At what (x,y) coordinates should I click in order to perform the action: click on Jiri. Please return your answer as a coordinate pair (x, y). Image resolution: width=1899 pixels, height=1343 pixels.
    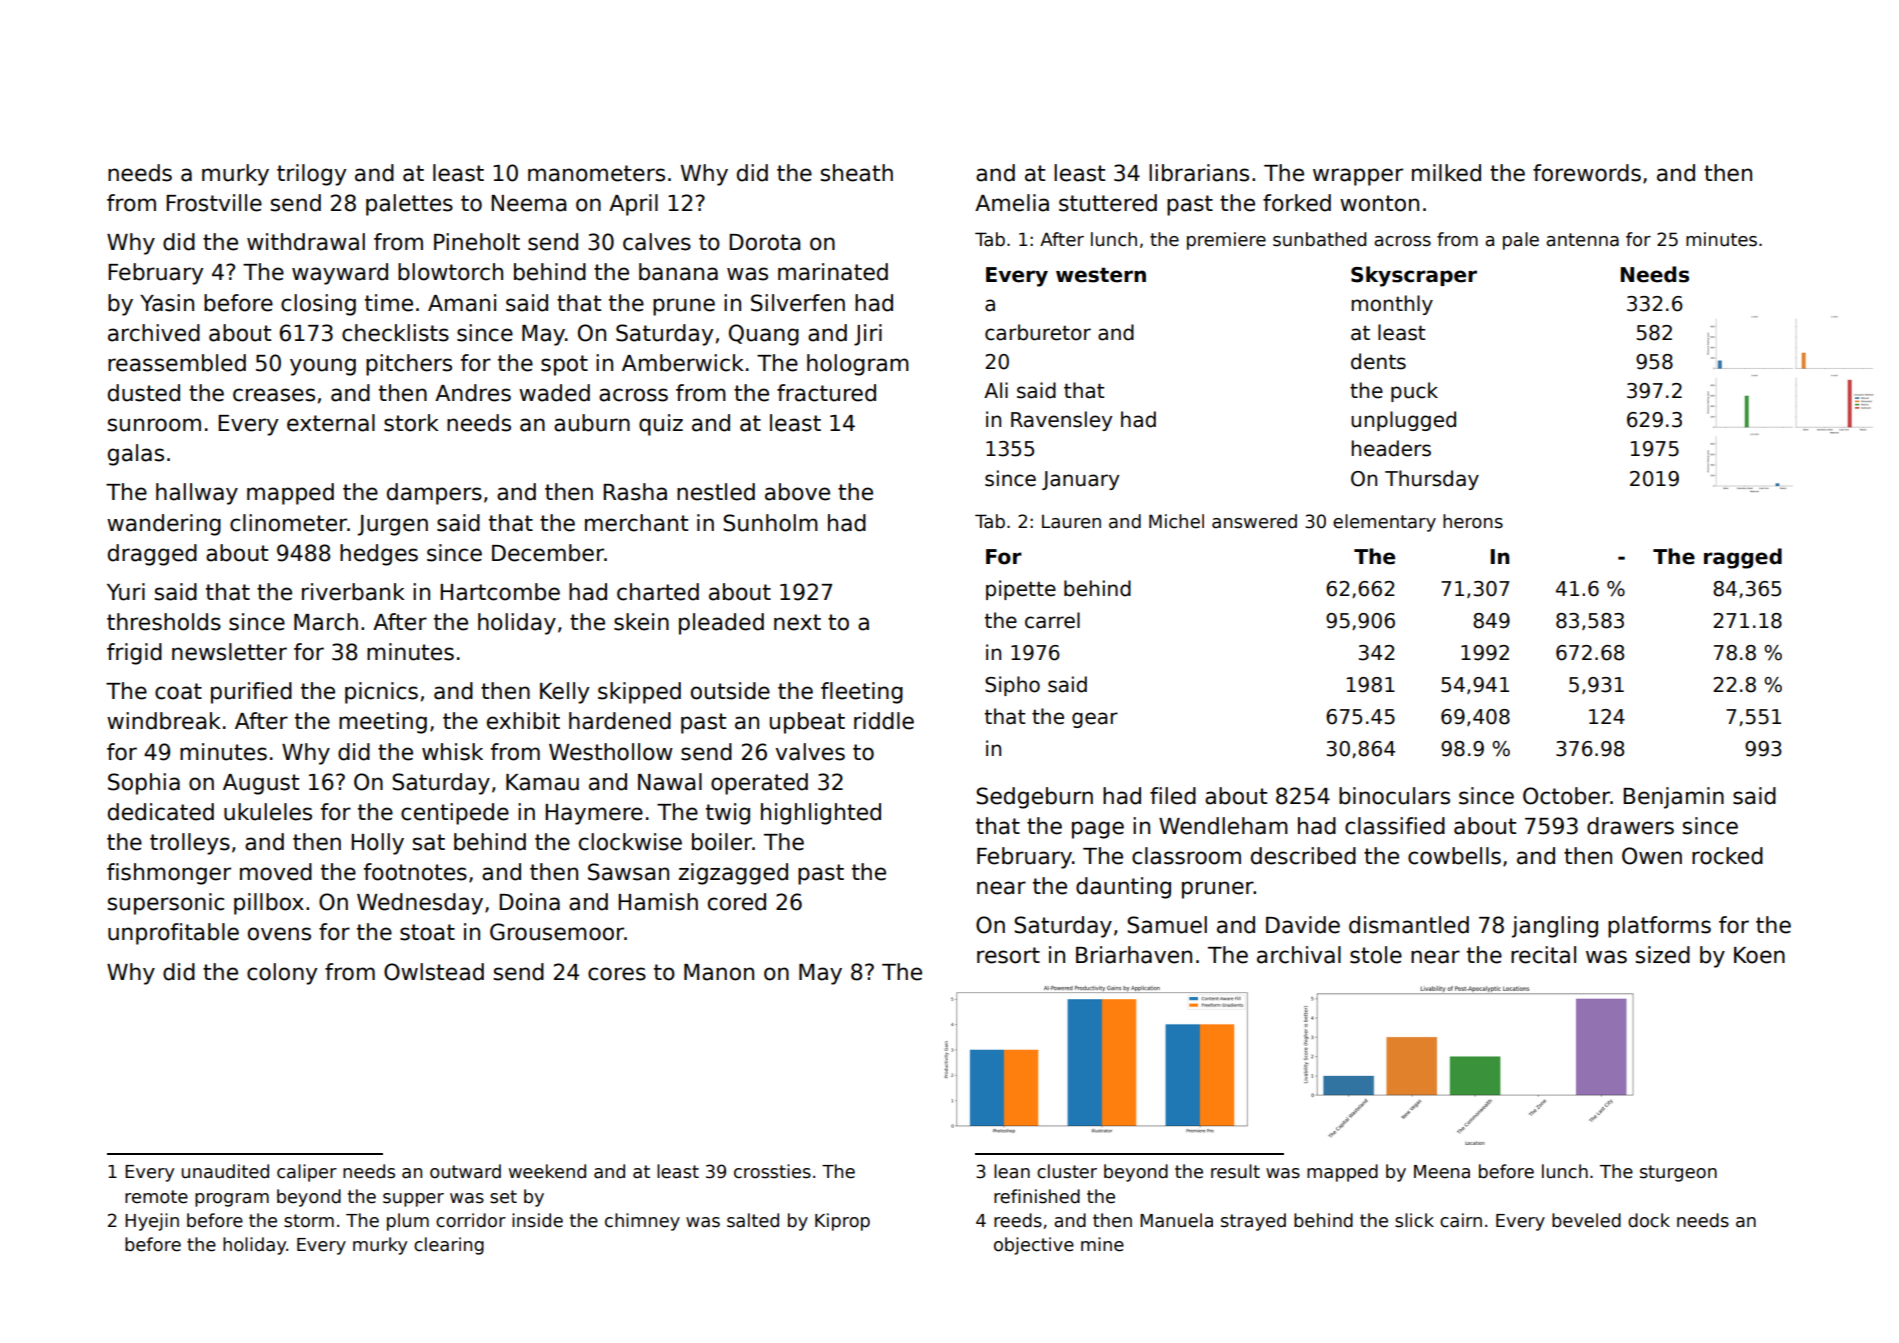
    Looking at the image, I should click on (868, 335).
